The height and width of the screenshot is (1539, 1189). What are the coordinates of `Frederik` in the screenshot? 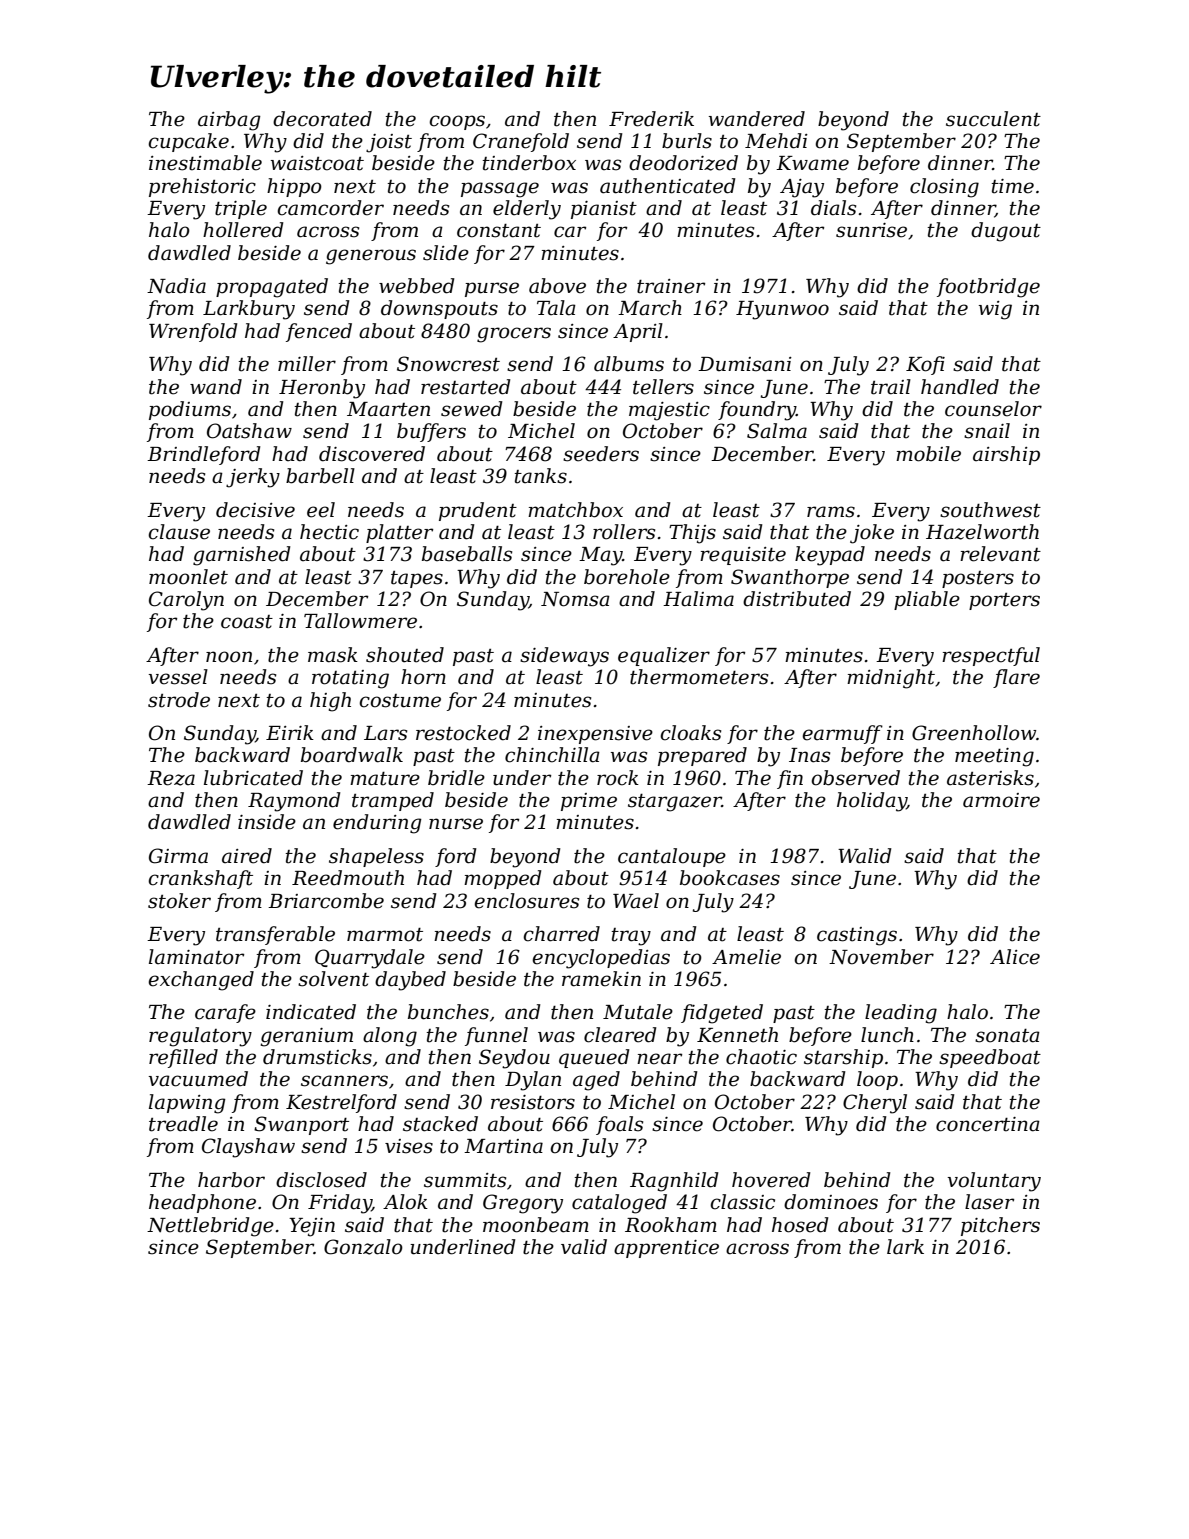 It's located at (651, 119).
